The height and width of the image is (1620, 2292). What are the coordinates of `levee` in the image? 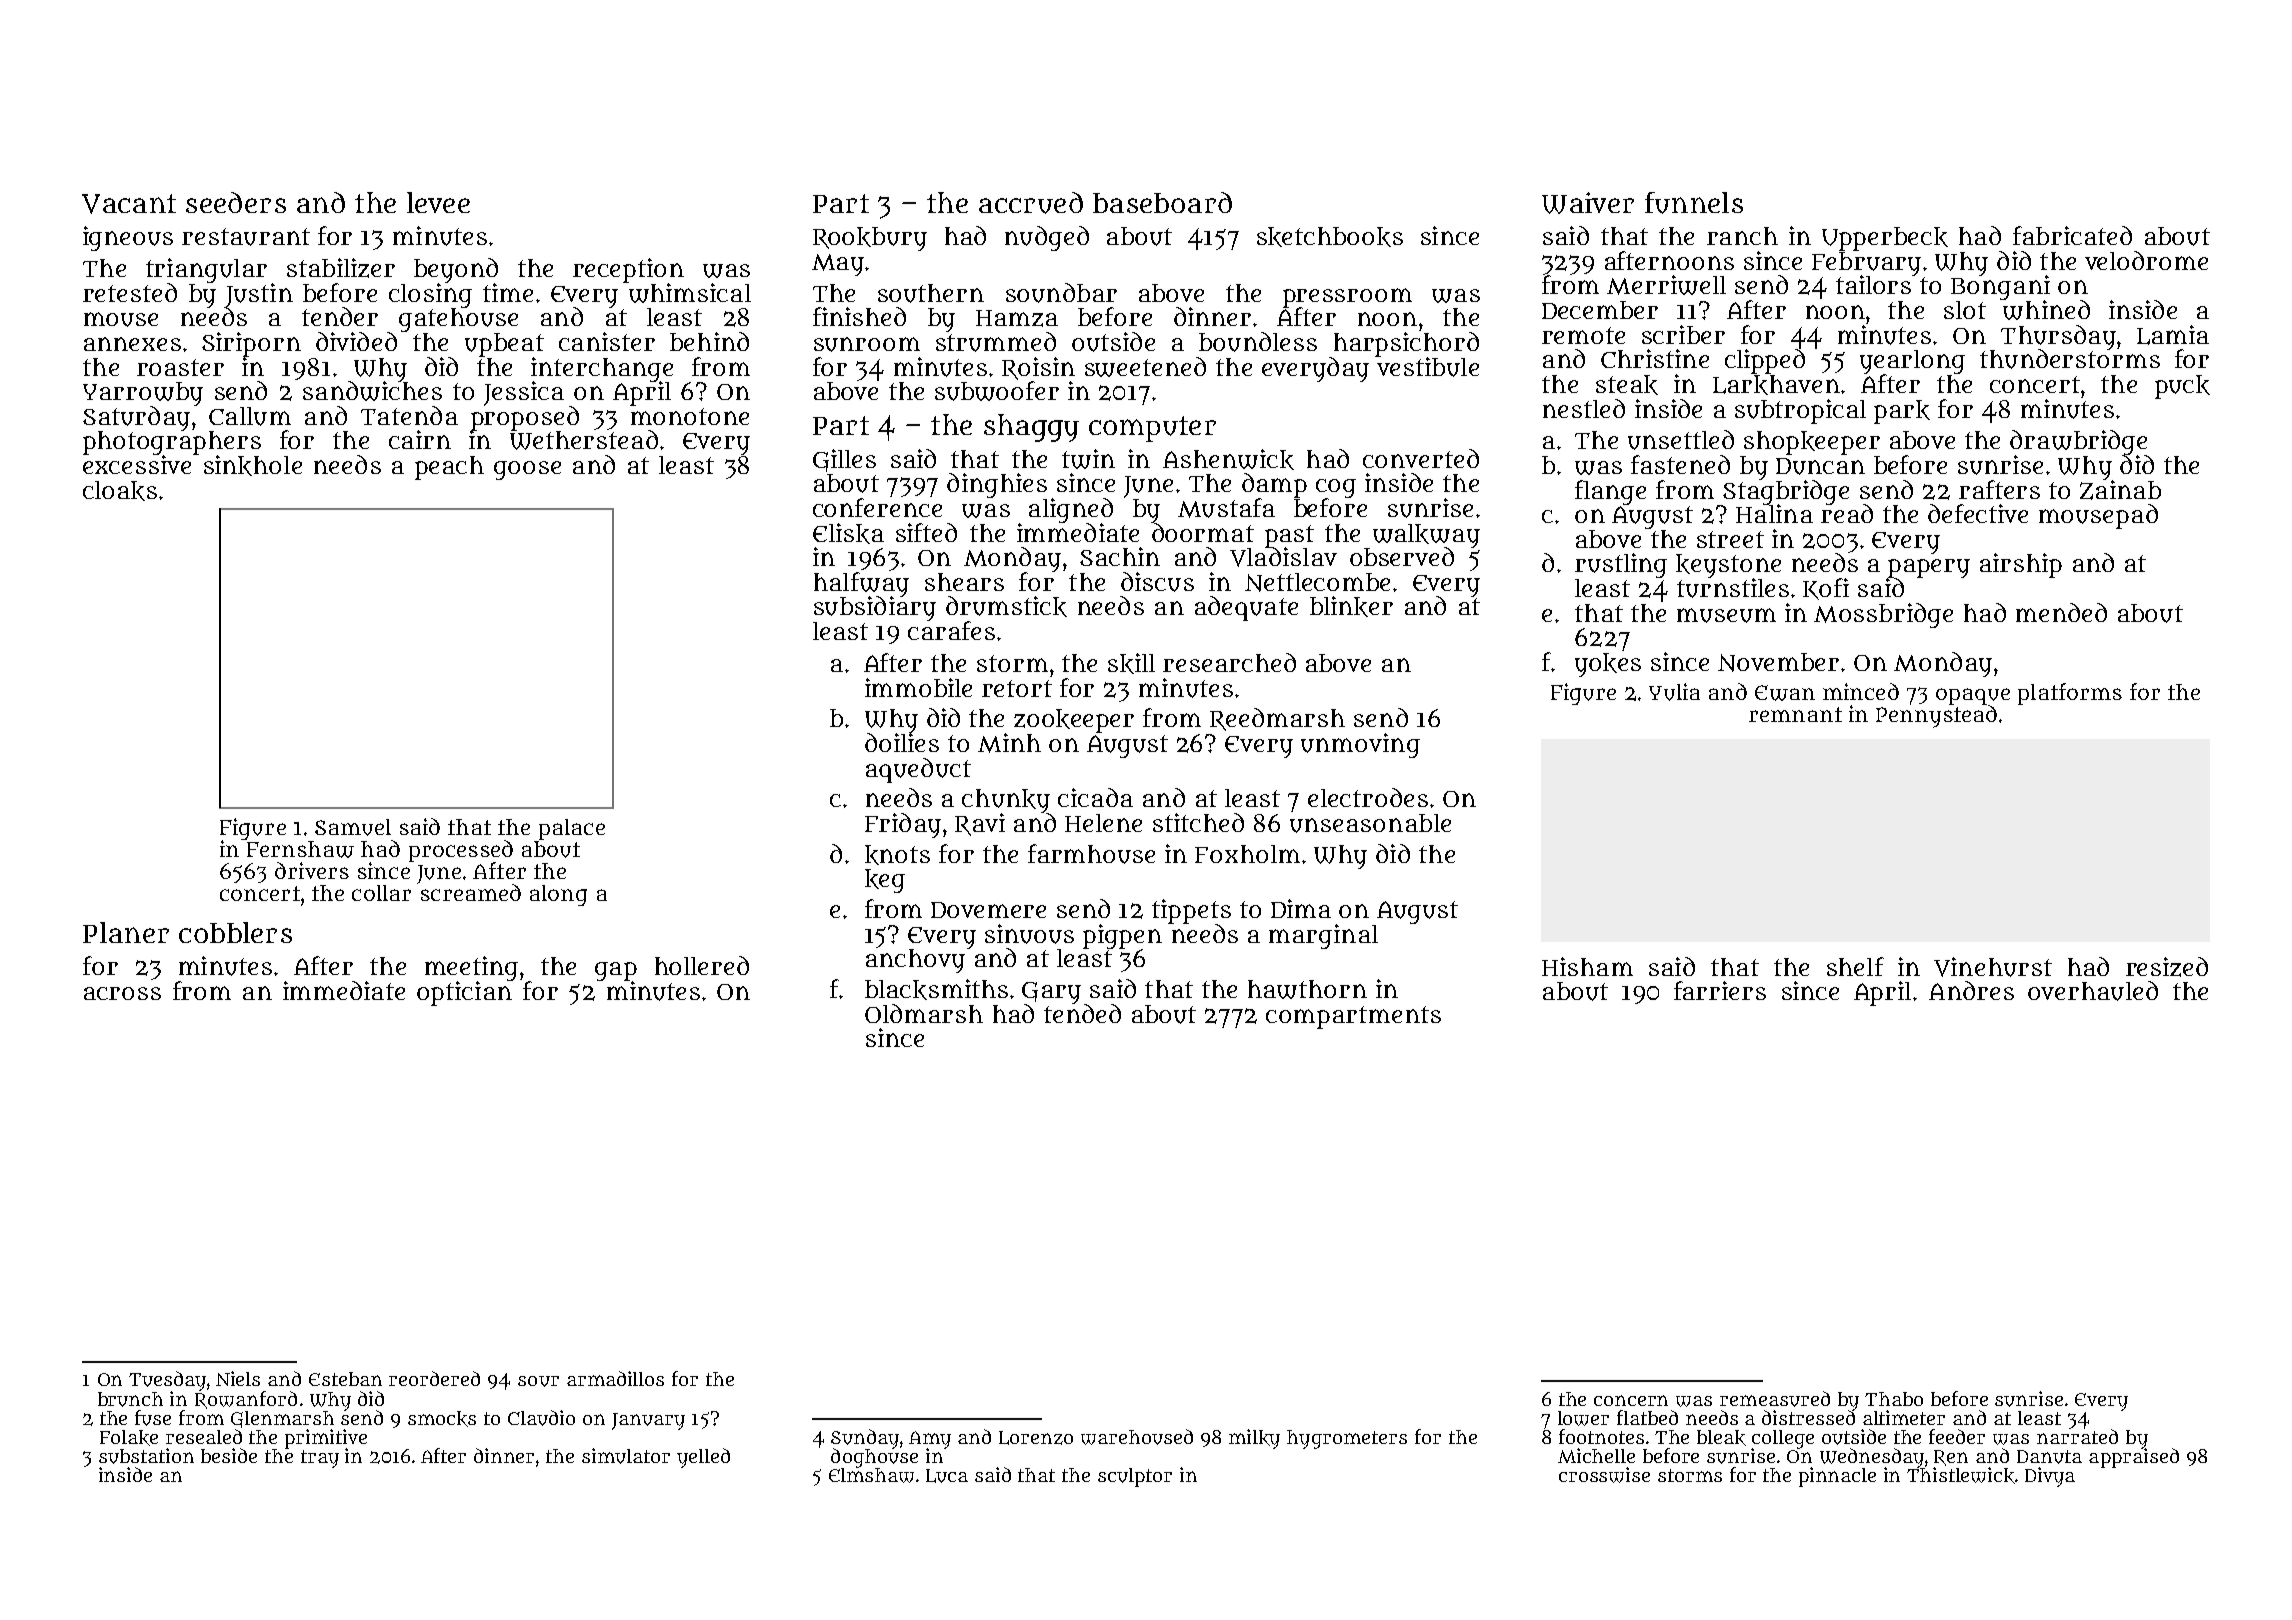 It's located at (438, 202).
